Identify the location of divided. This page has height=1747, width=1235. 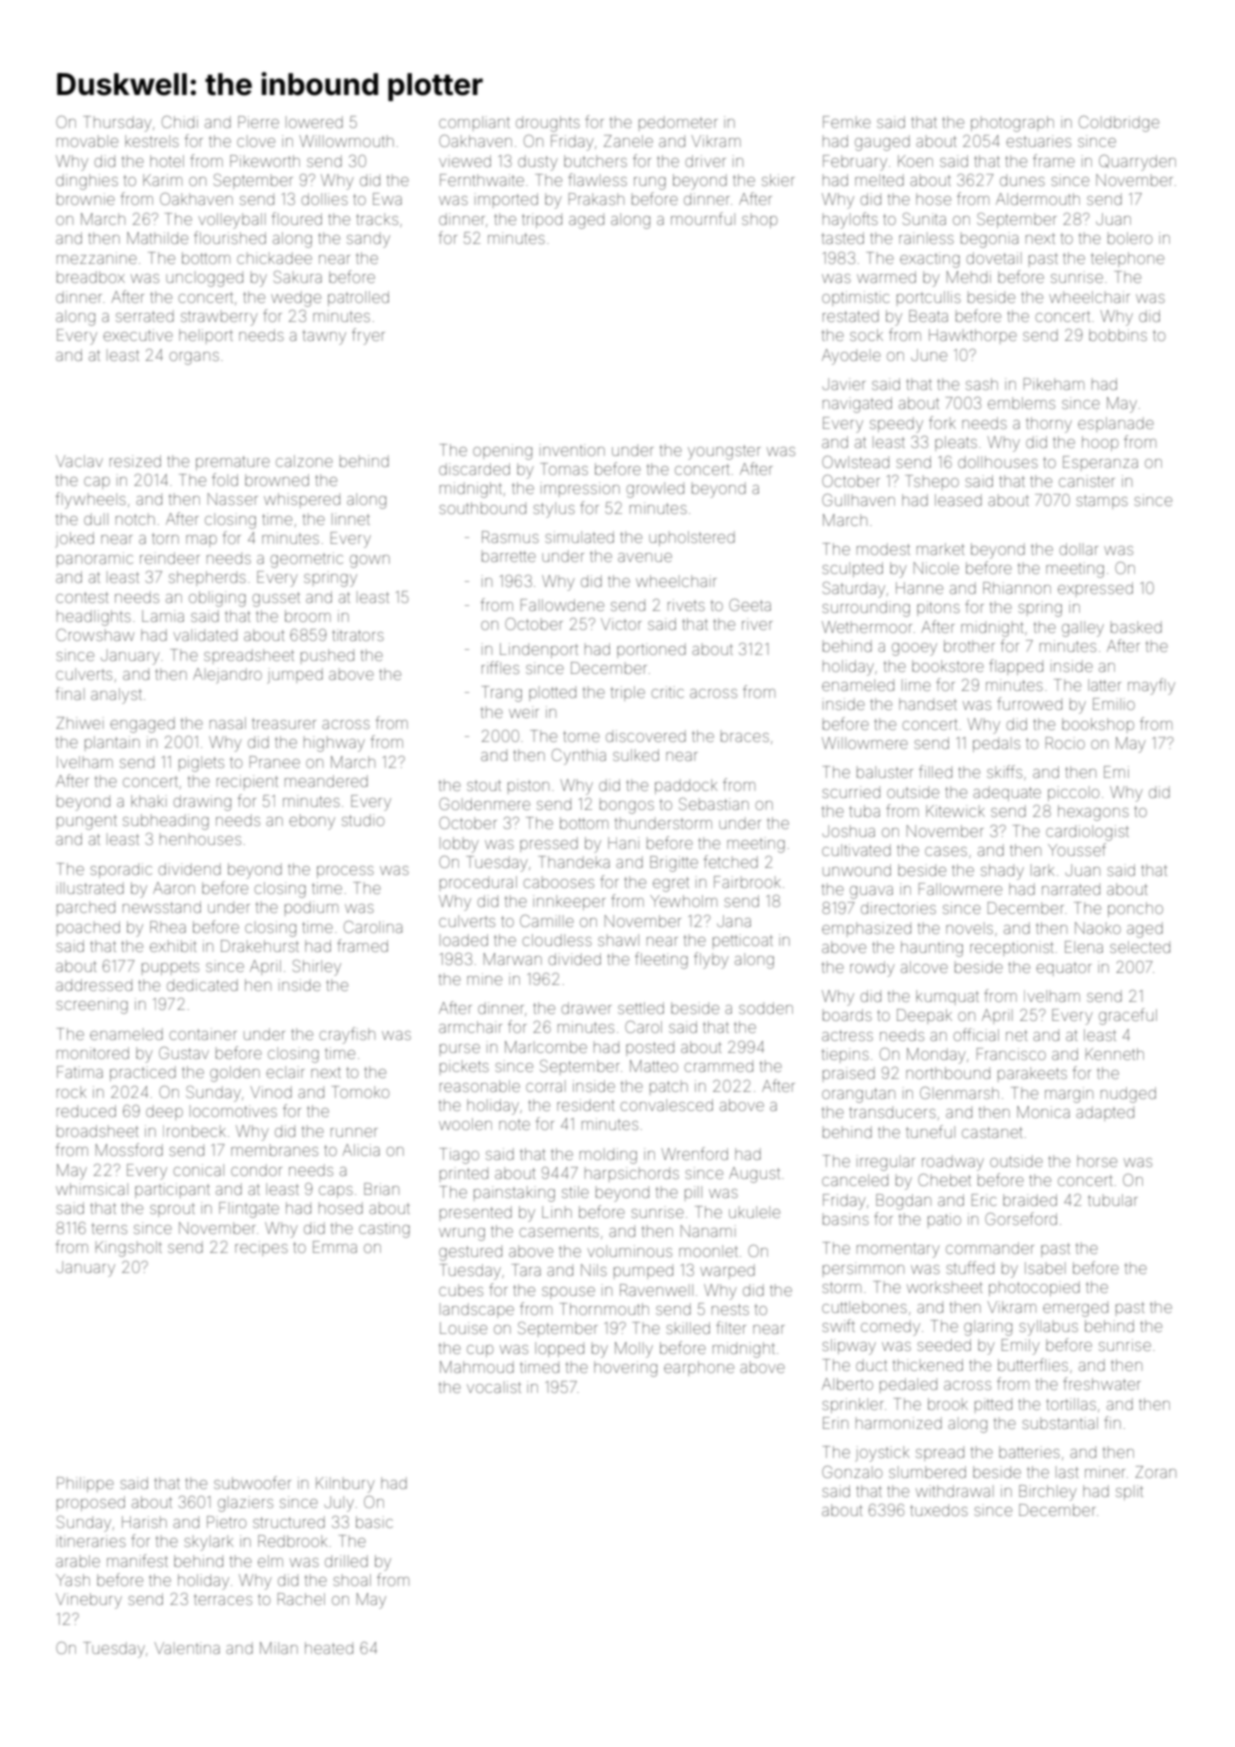
(575, 959).
